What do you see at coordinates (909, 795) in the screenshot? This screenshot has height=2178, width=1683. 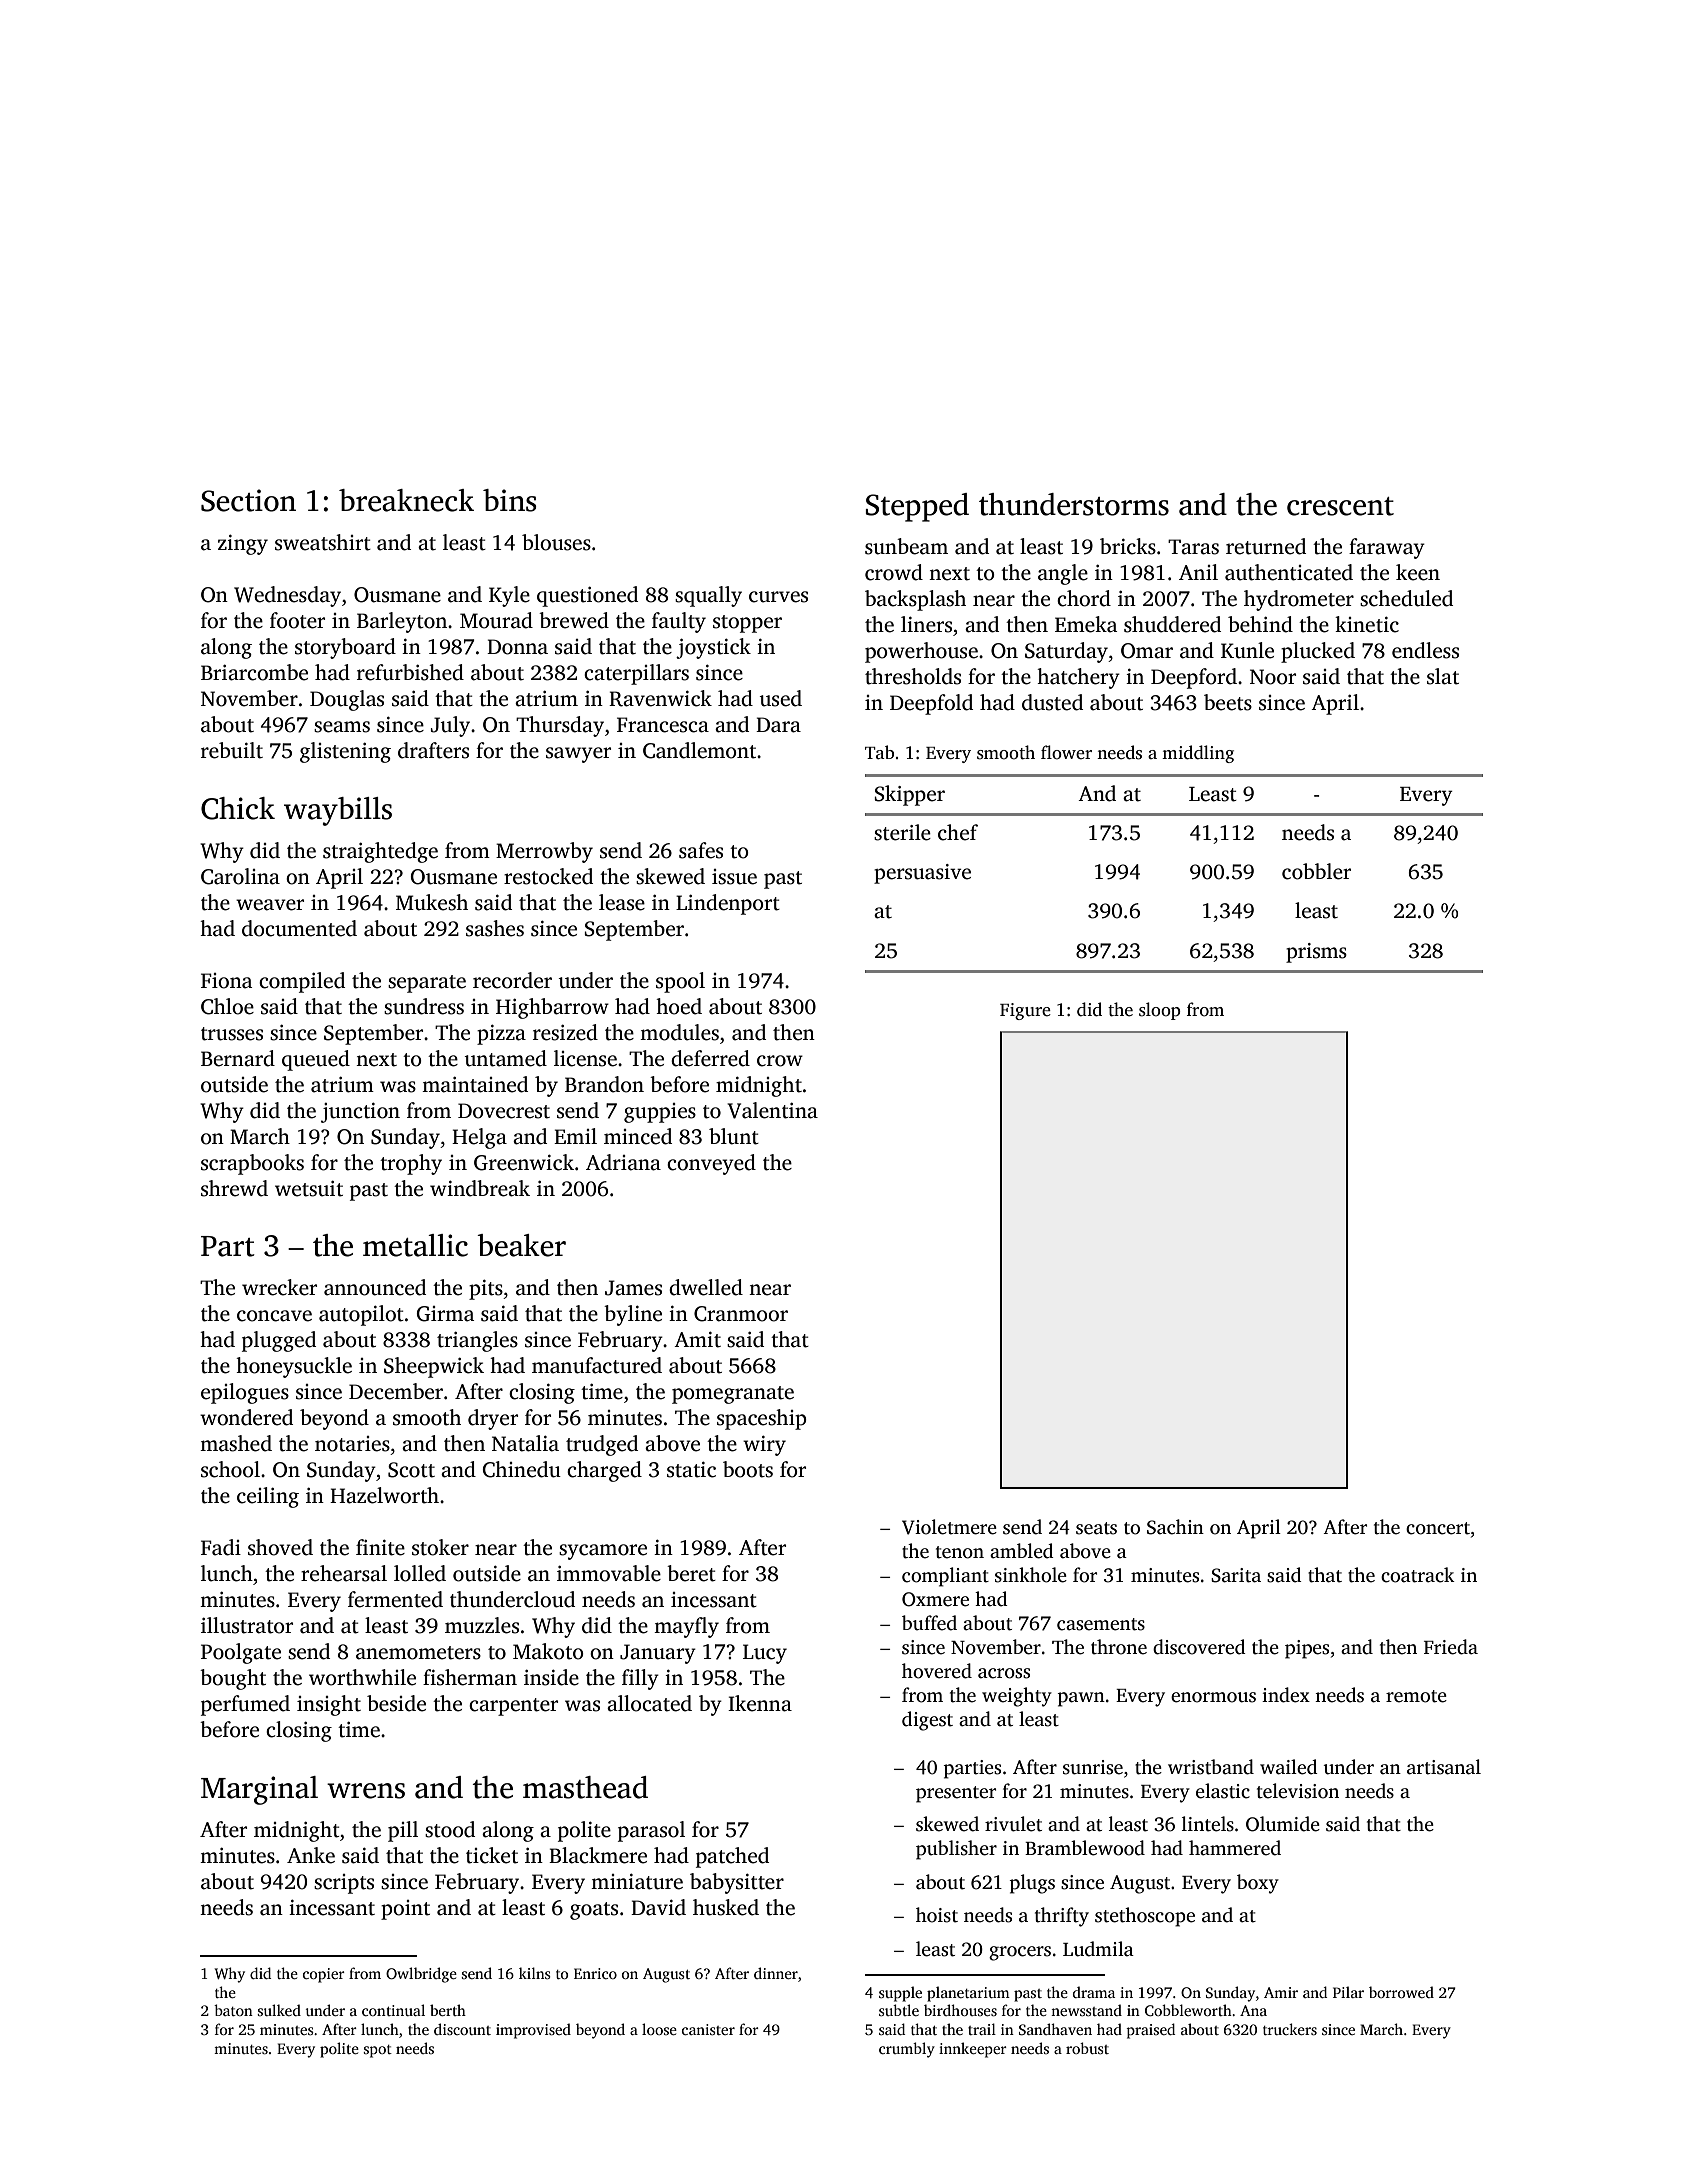 I see `Skipper` at bounding box center [909, 795].
